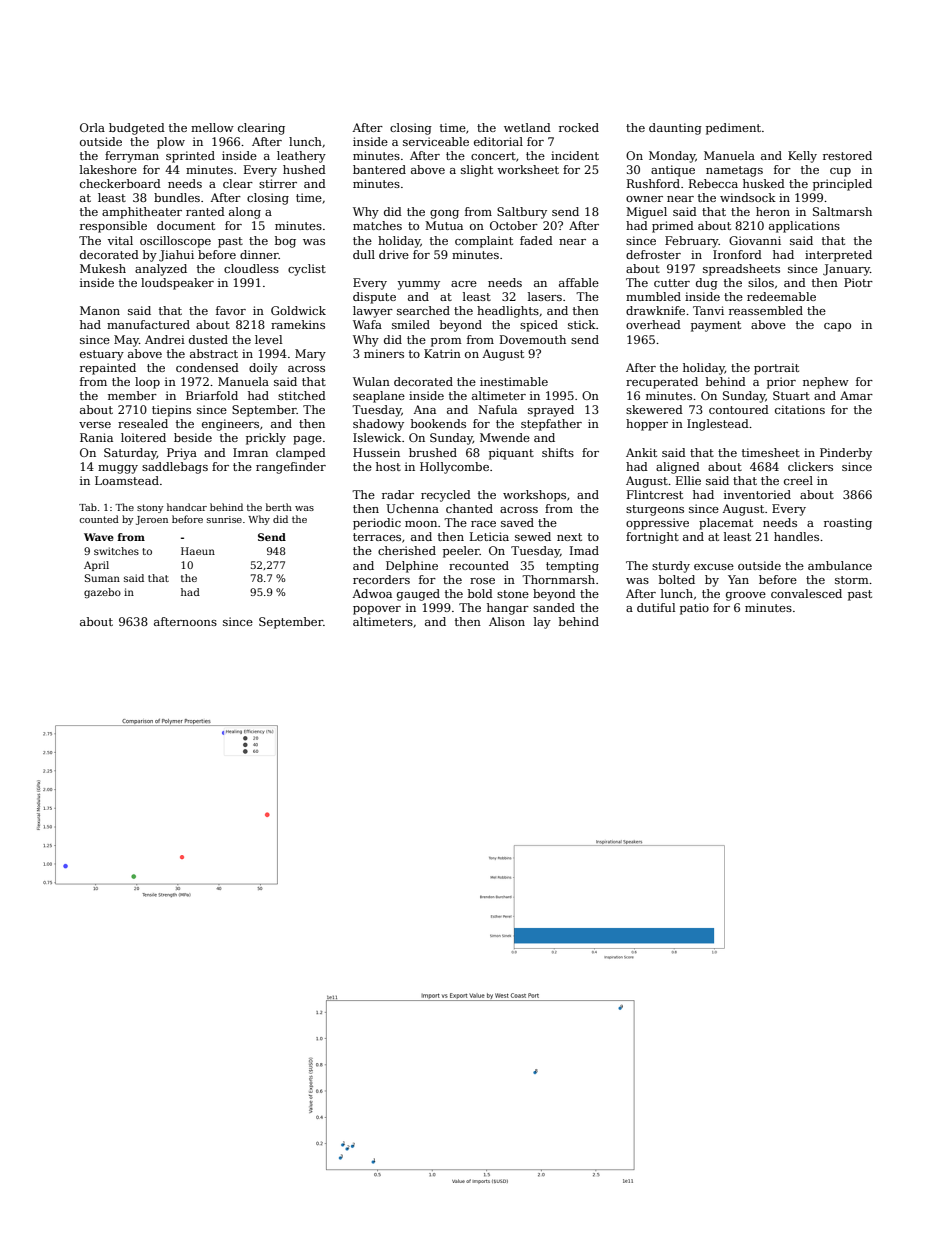 This screenshot has height=1233, width=952. What do you see at coordinates (733, 129) in the screenshot?
I see `pediment` at bounding box center [733, 129].
